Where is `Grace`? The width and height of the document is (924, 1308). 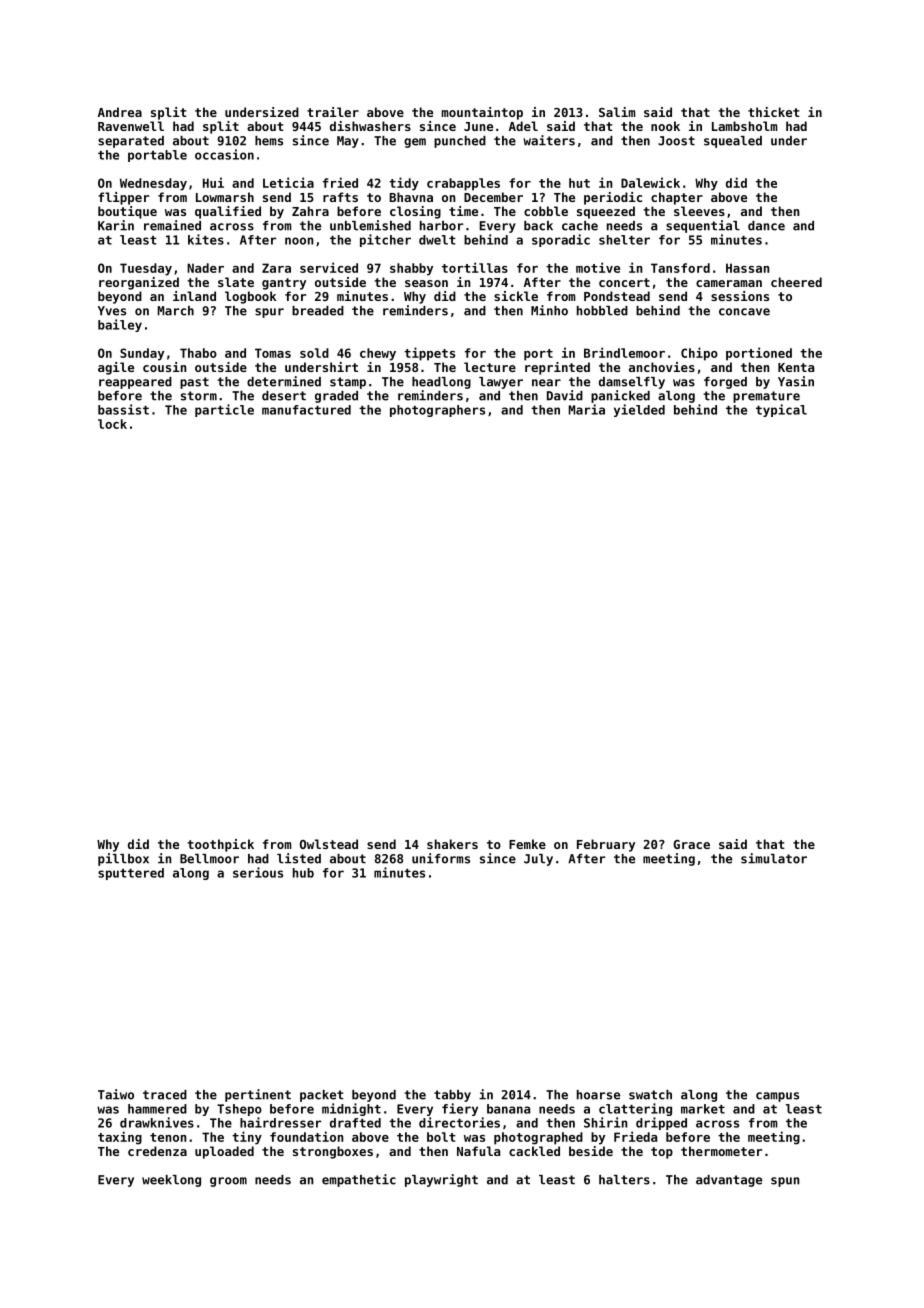 Grace is located at coordinates (691, 844).
